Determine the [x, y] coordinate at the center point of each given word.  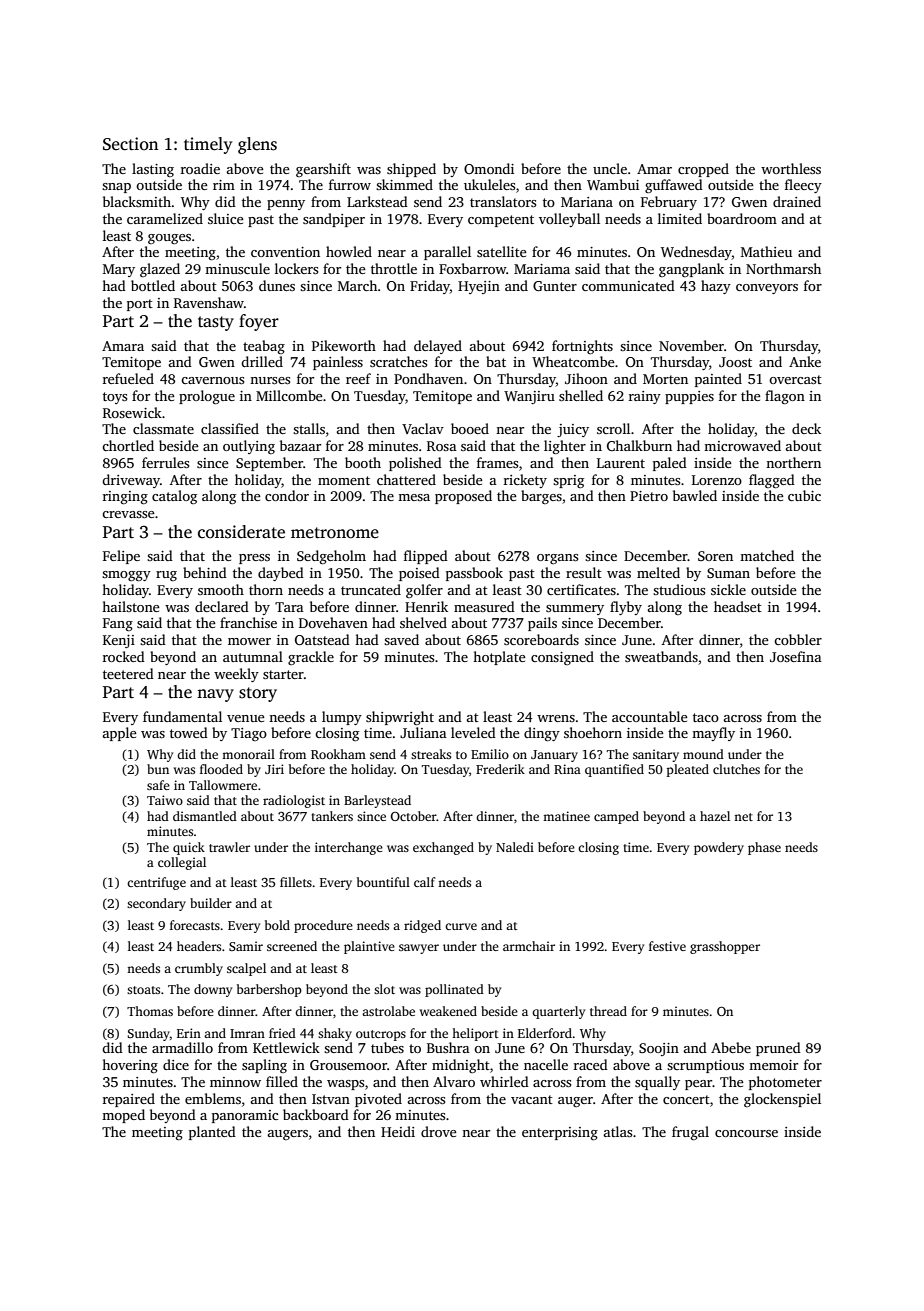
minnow [235, 1082]
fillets [296, 882]
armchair [529, 946]
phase [764, 848]
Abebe [731, 1047]
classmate [163, 428]
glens [257, 145]
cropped [703, 170]
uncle [610, 168]
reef [358, 378]
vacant [532, 1099]
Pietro [649, 496]
